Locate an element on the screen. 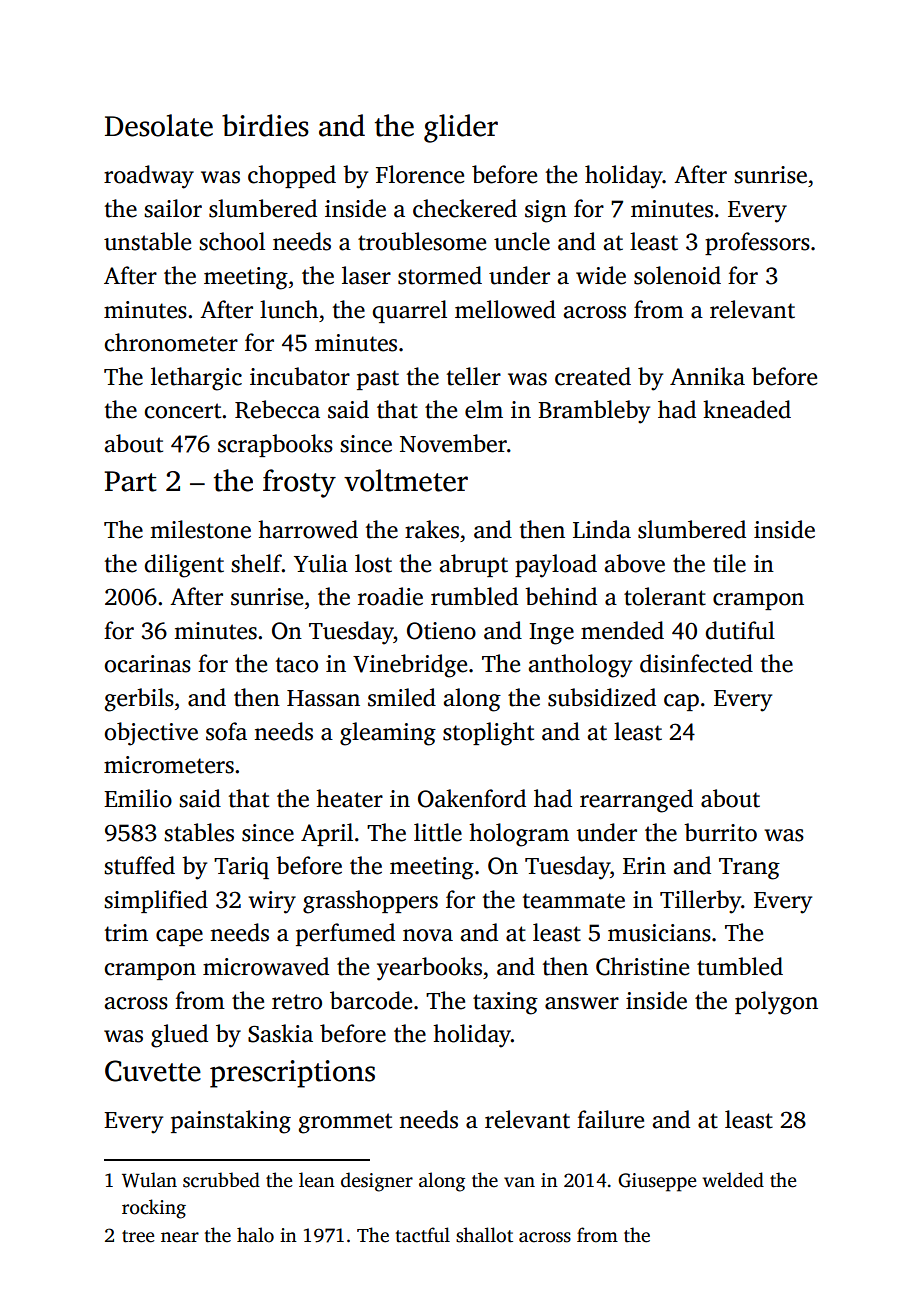  glider is located at coordinates (461, 128).
